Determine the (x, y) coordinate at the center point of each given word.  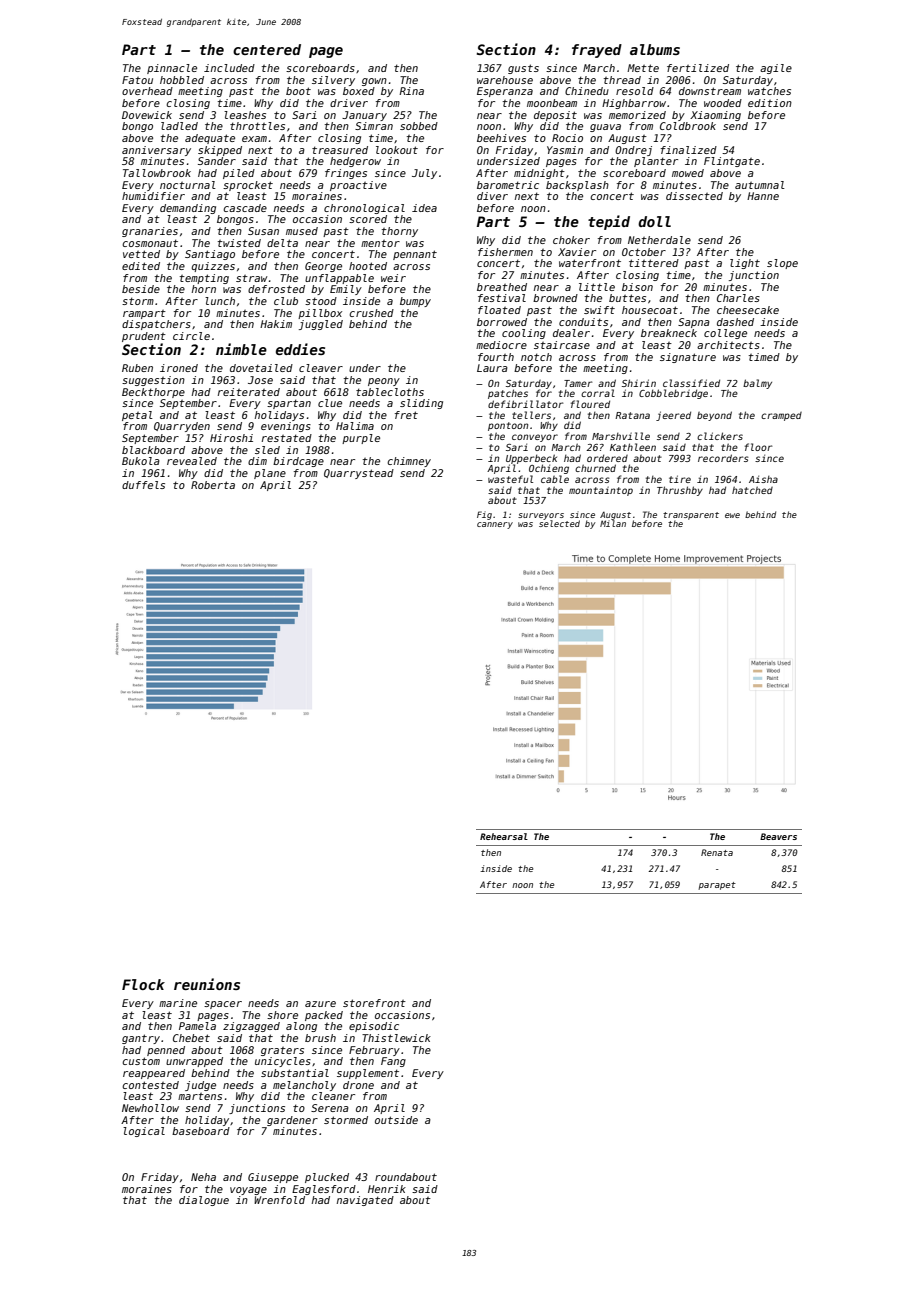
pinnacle (172, 69)
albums (655, 49)
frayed (597, 51)
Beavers (778, 836)
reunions (207, 984)
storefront (374, 1003)
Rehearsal (504, 836)
